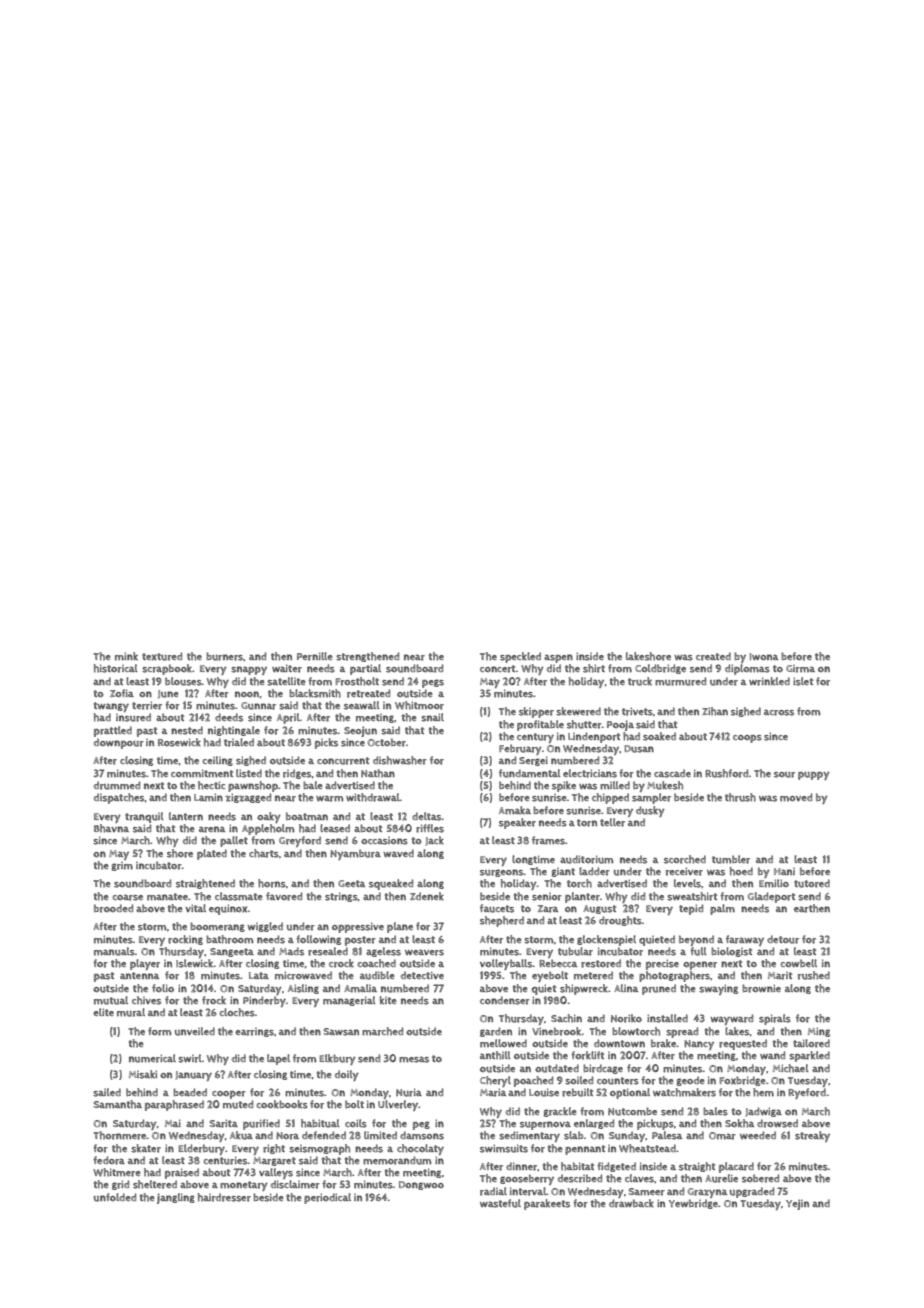 The image size is (924, 1308). I want to click on radial, so click(493, 1191).
